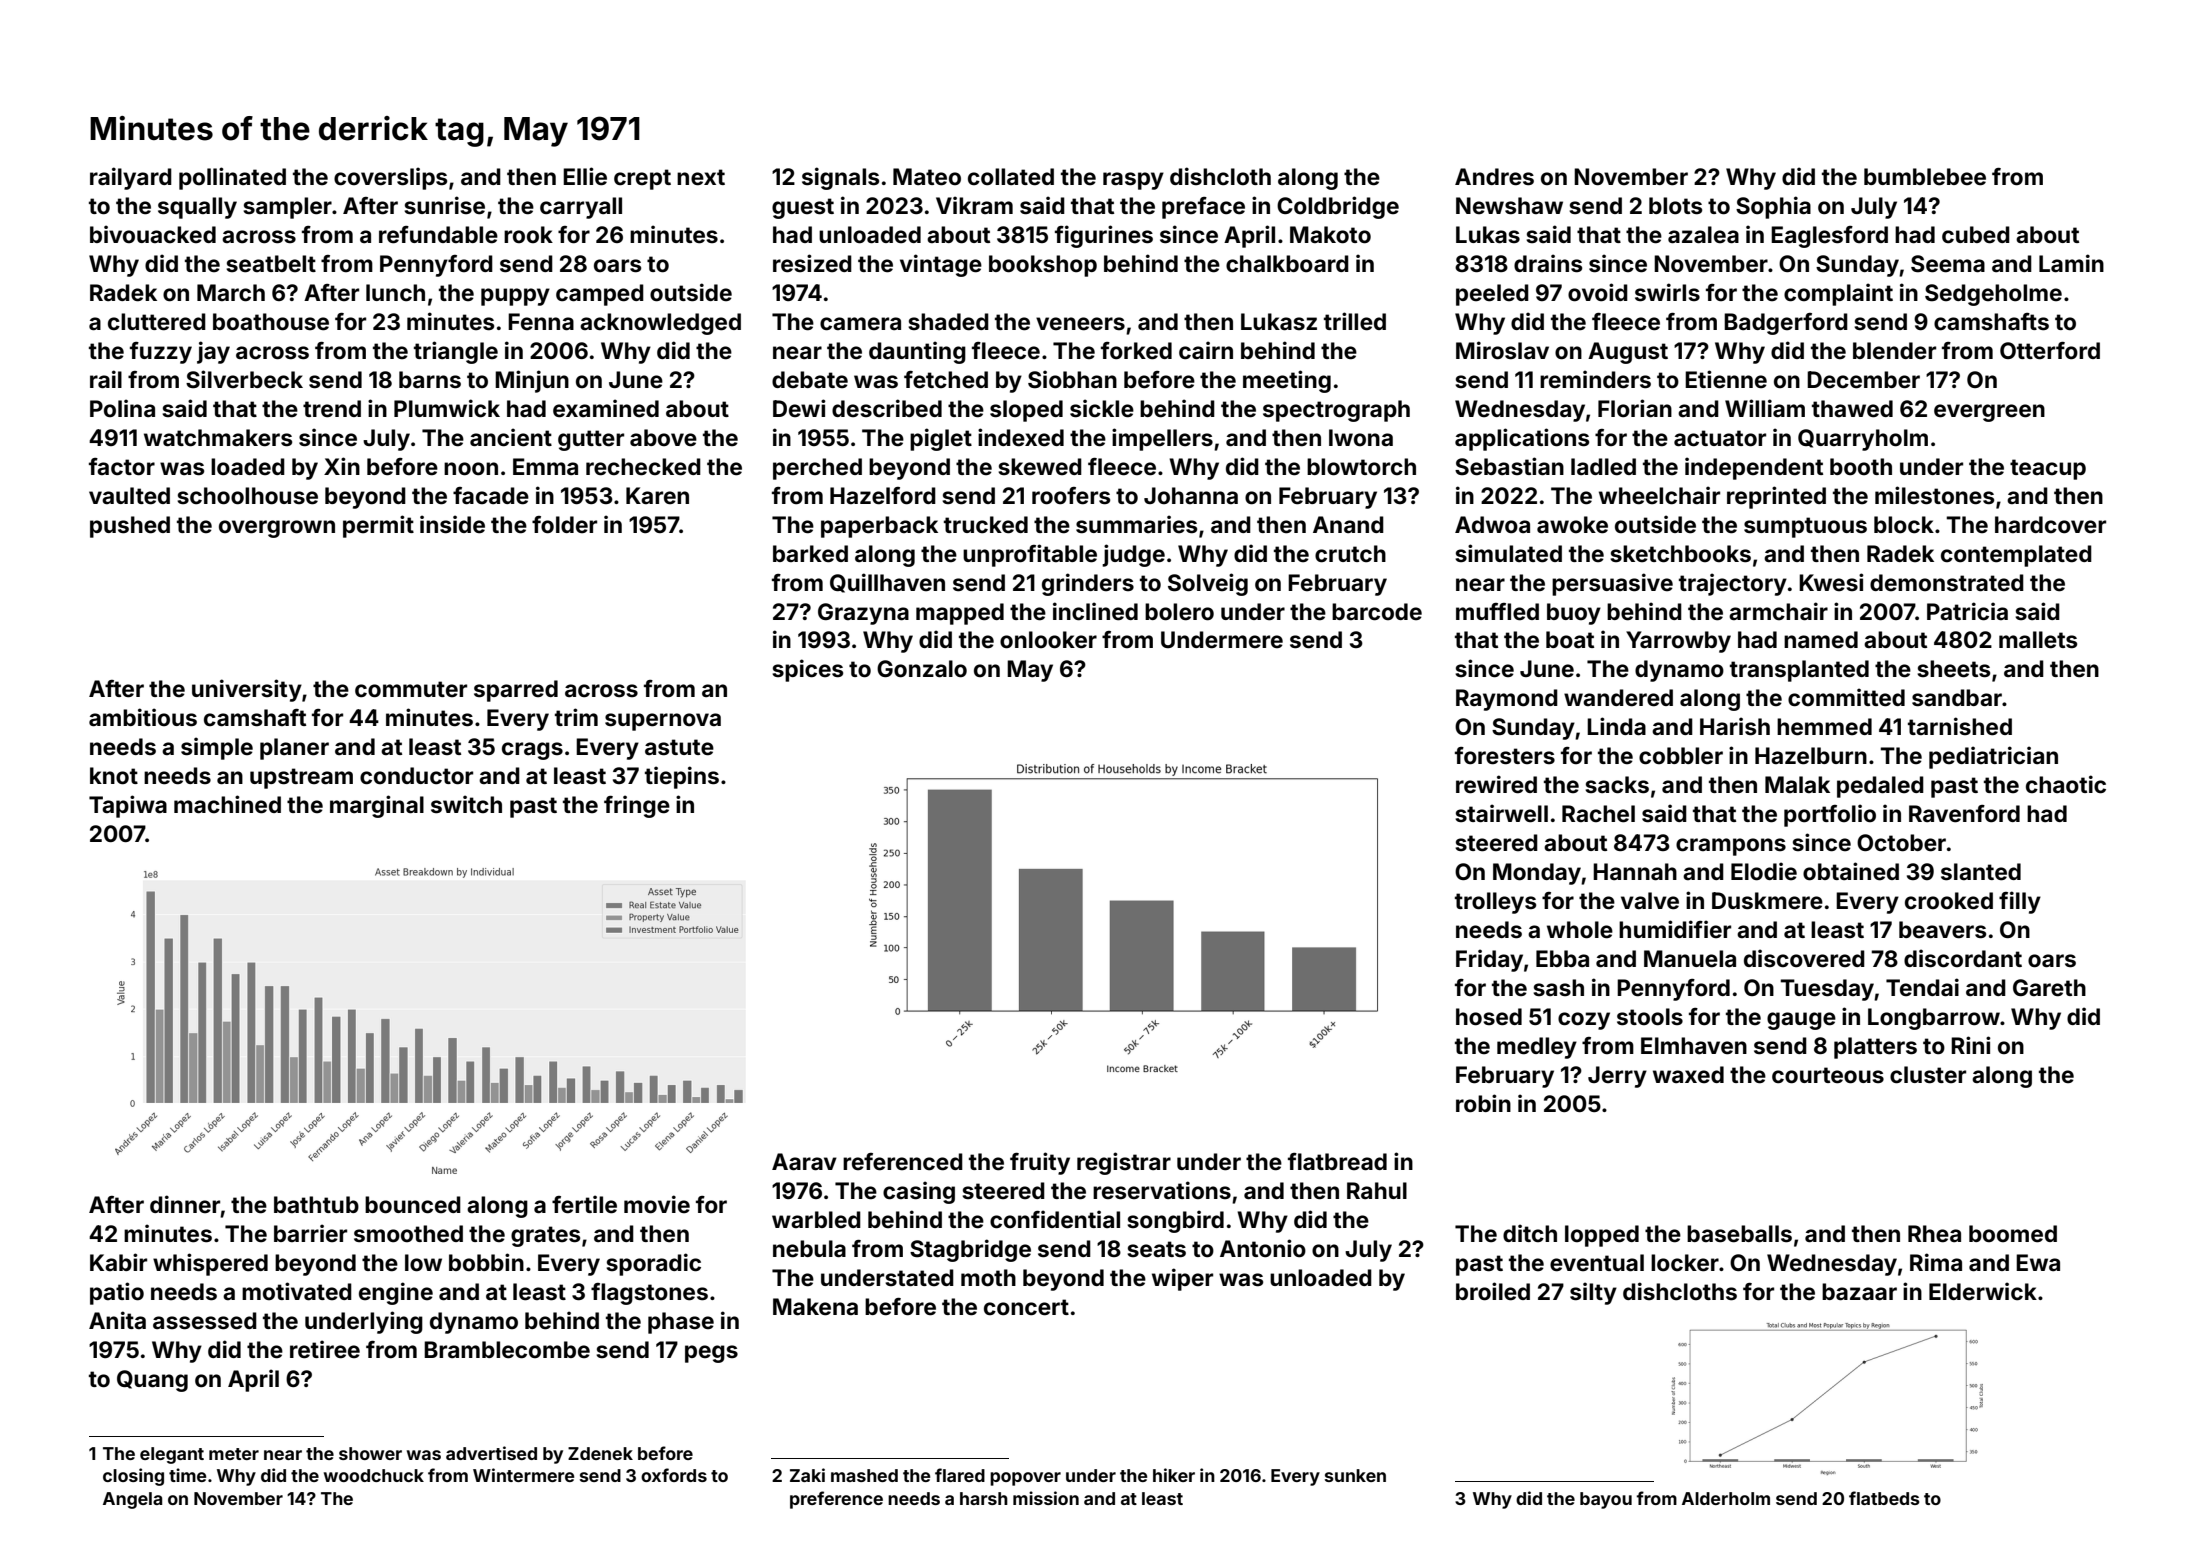 This document has height=1555, width=2198. What do you see at coordinates (637, 806) in the document?
I see `fringe` at bounding box center [637, 806].
